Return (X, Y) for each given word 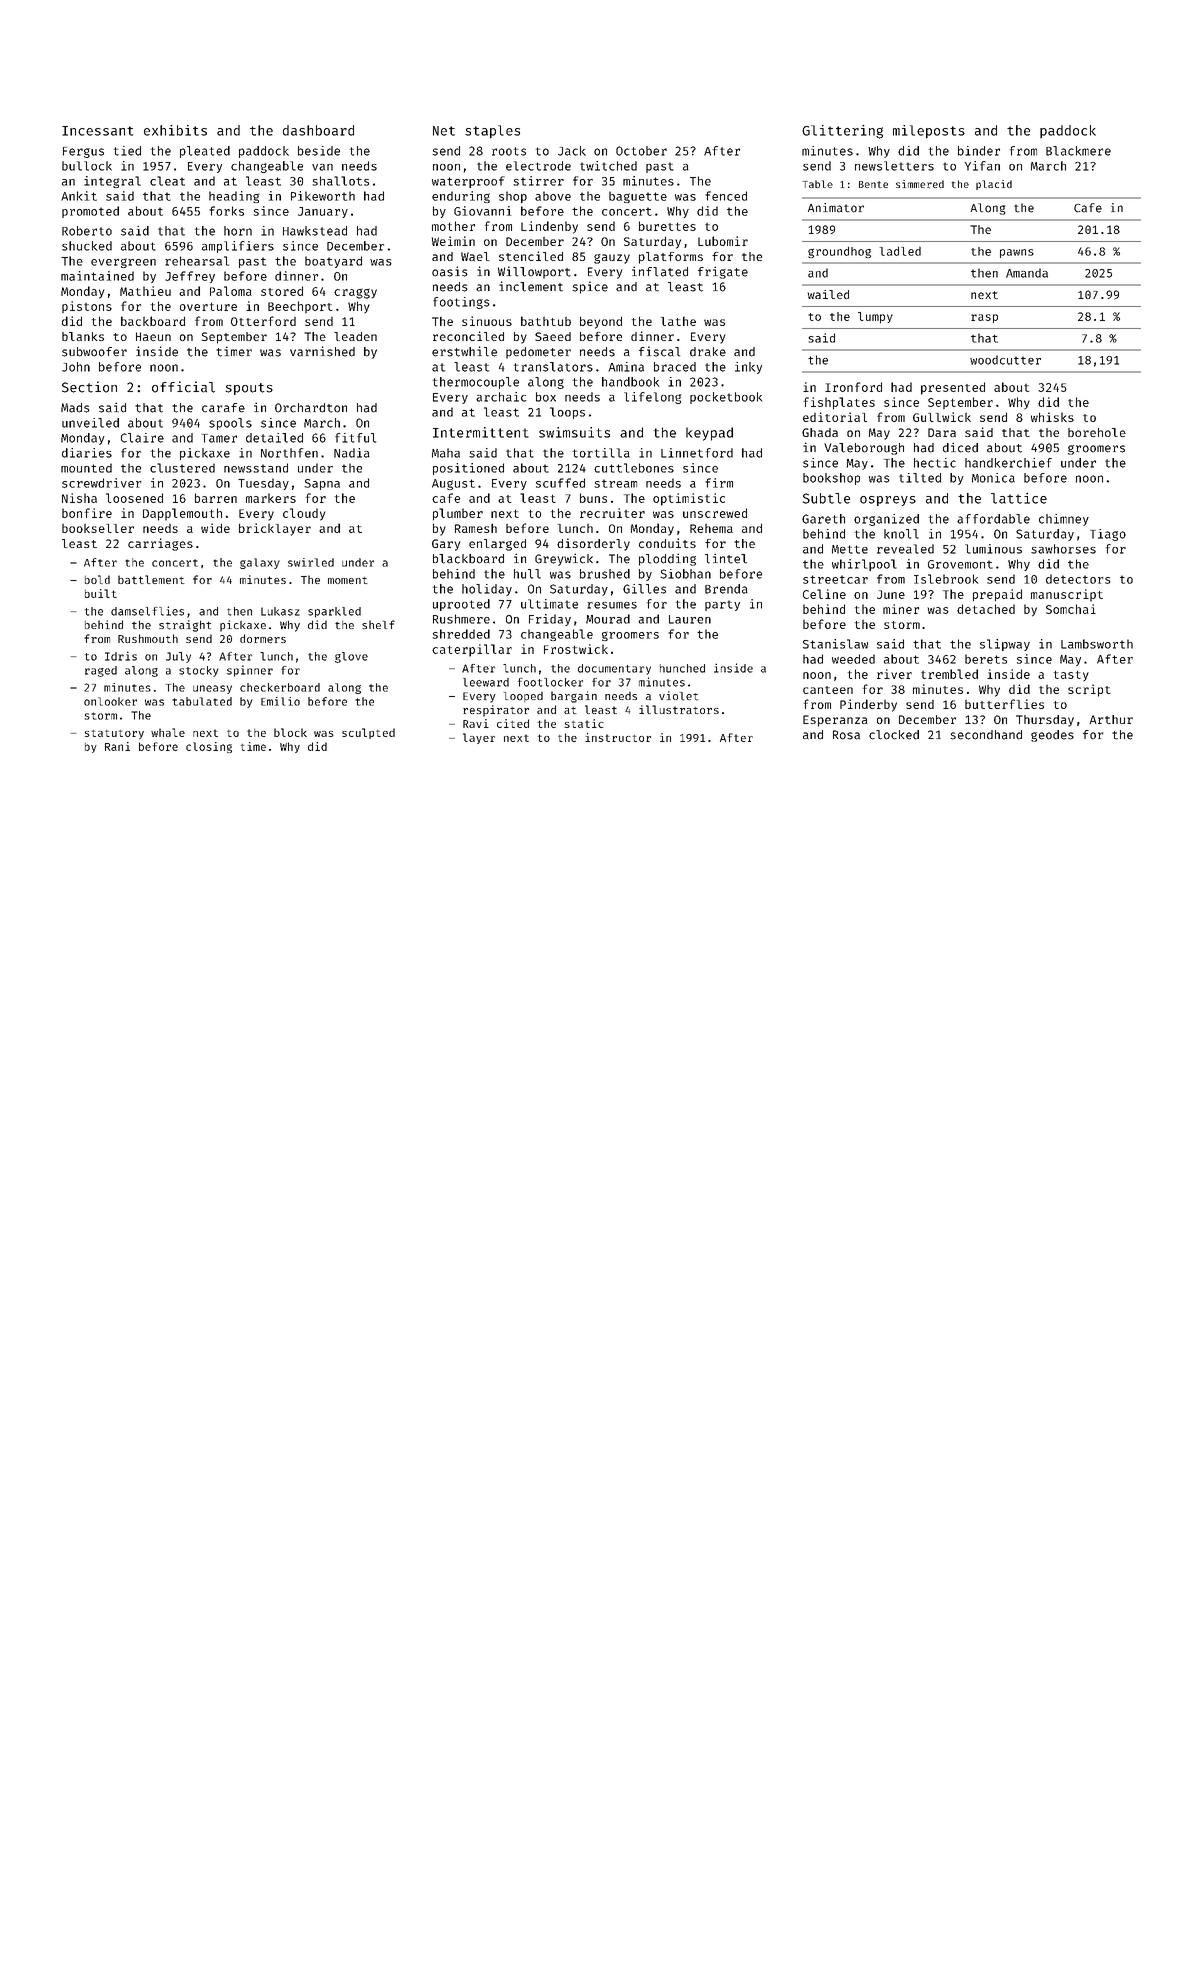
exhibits (175, 130)
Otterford (263, 321)
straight (185, 626)
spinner (250, 671)
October (641, 151)
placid (994, 185)
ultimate (549, 604)
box (546, 397)
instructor (618, 737)
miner (901, 609)
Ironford (853, 387)
